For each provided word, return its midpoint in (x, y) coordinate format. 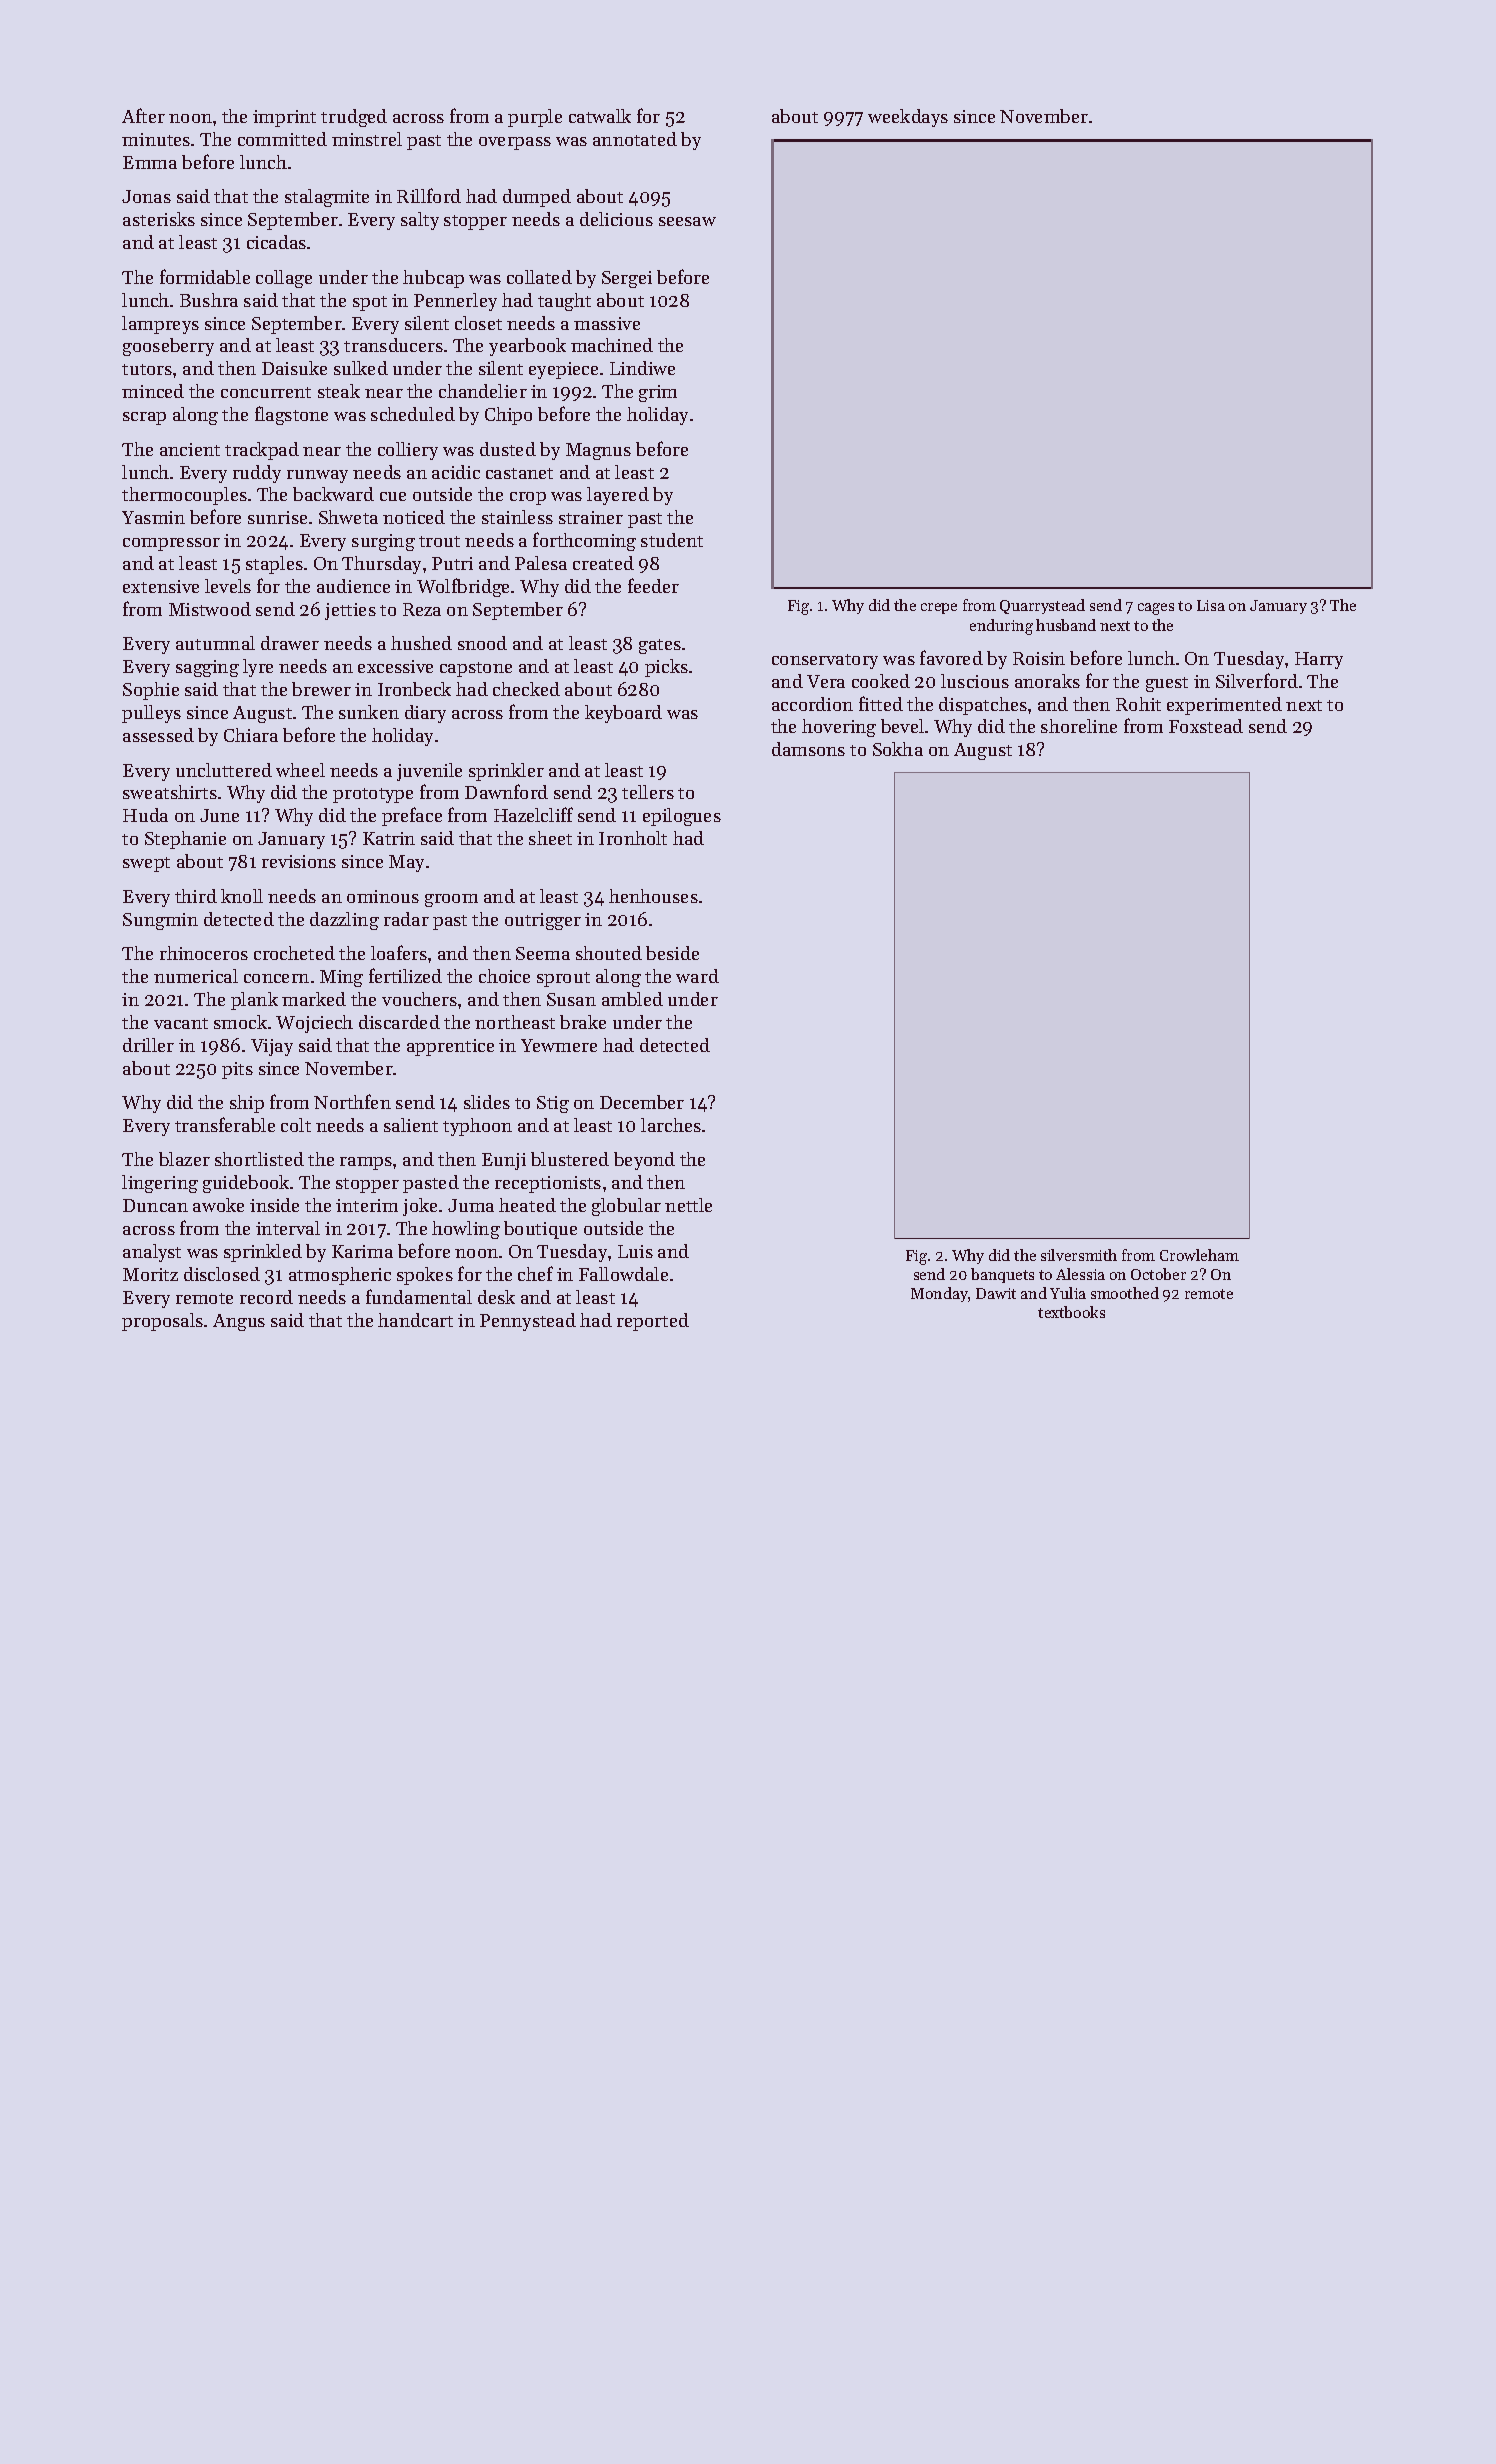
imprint (284, 118)
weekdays (908, 118)
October (1158, 1274)
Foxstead (1206, 726)
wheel (300, 770)
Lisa (1211, 605)
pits (237, 1070)
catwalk (600, 116)
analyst (152, 1253)
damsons (808, 749)
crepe (939, 608)
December (642, 1102)
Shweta (348, 517)
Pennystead (528, 1322)
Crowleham (1199, 1255)
